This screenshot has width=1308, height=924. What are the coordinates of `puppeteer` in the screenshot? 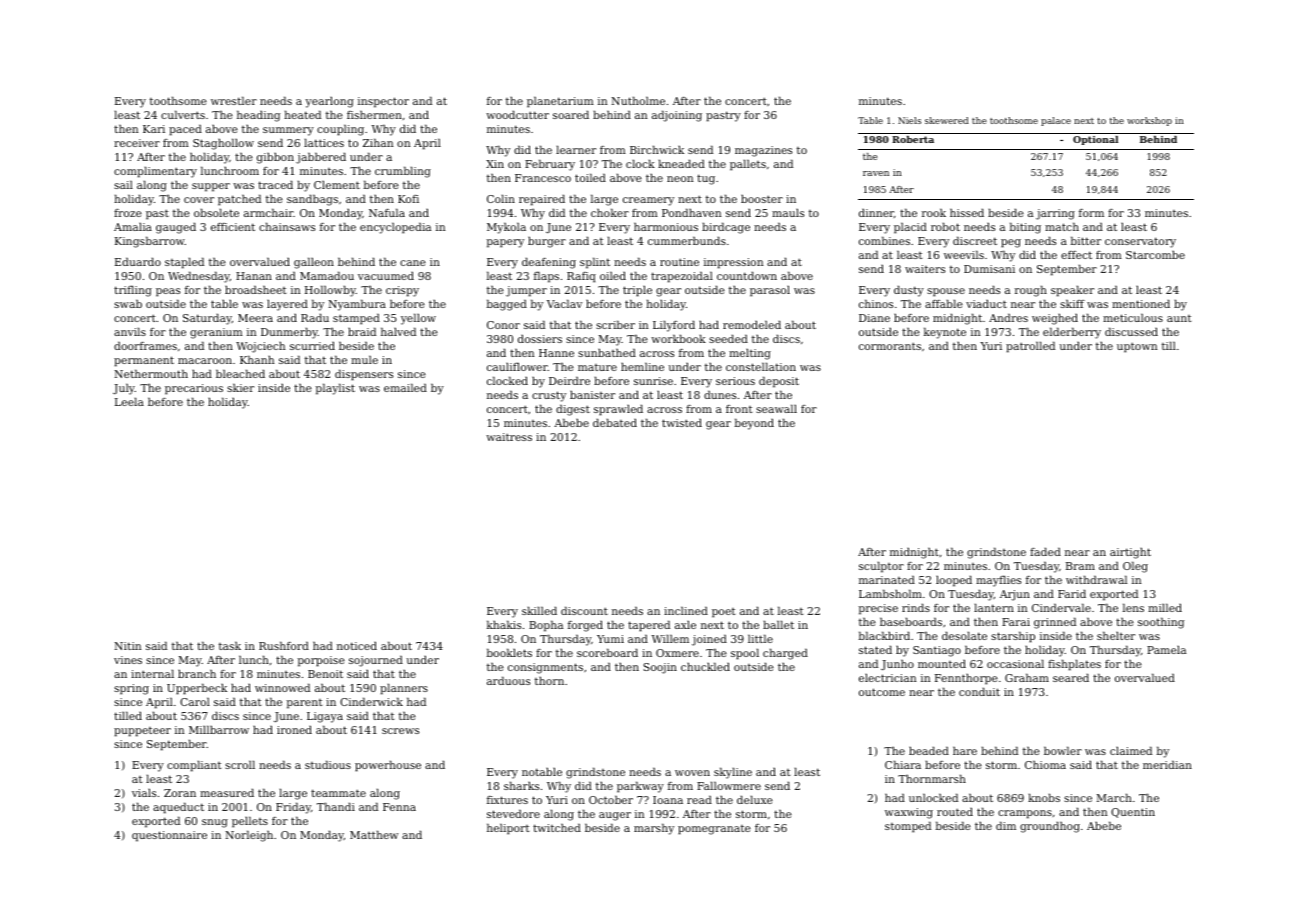 It's located at (142, 732).
